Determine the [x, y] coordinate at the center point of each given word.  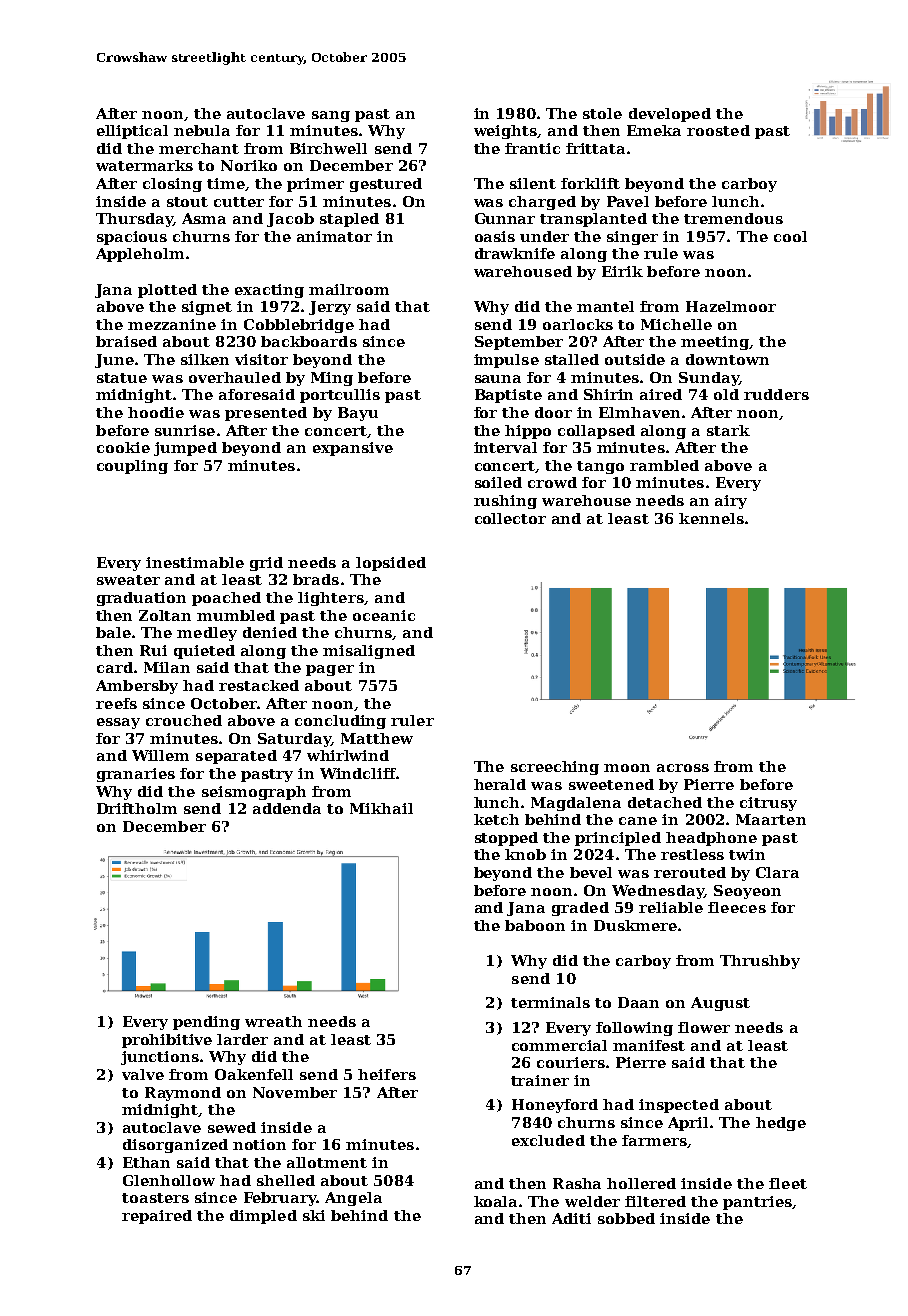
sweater [128, 580]
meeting [715, 343]
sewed [232, 1127]
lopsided [391, 564]
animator [334, 236]
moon [627, 768]
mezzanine [172, 324]
